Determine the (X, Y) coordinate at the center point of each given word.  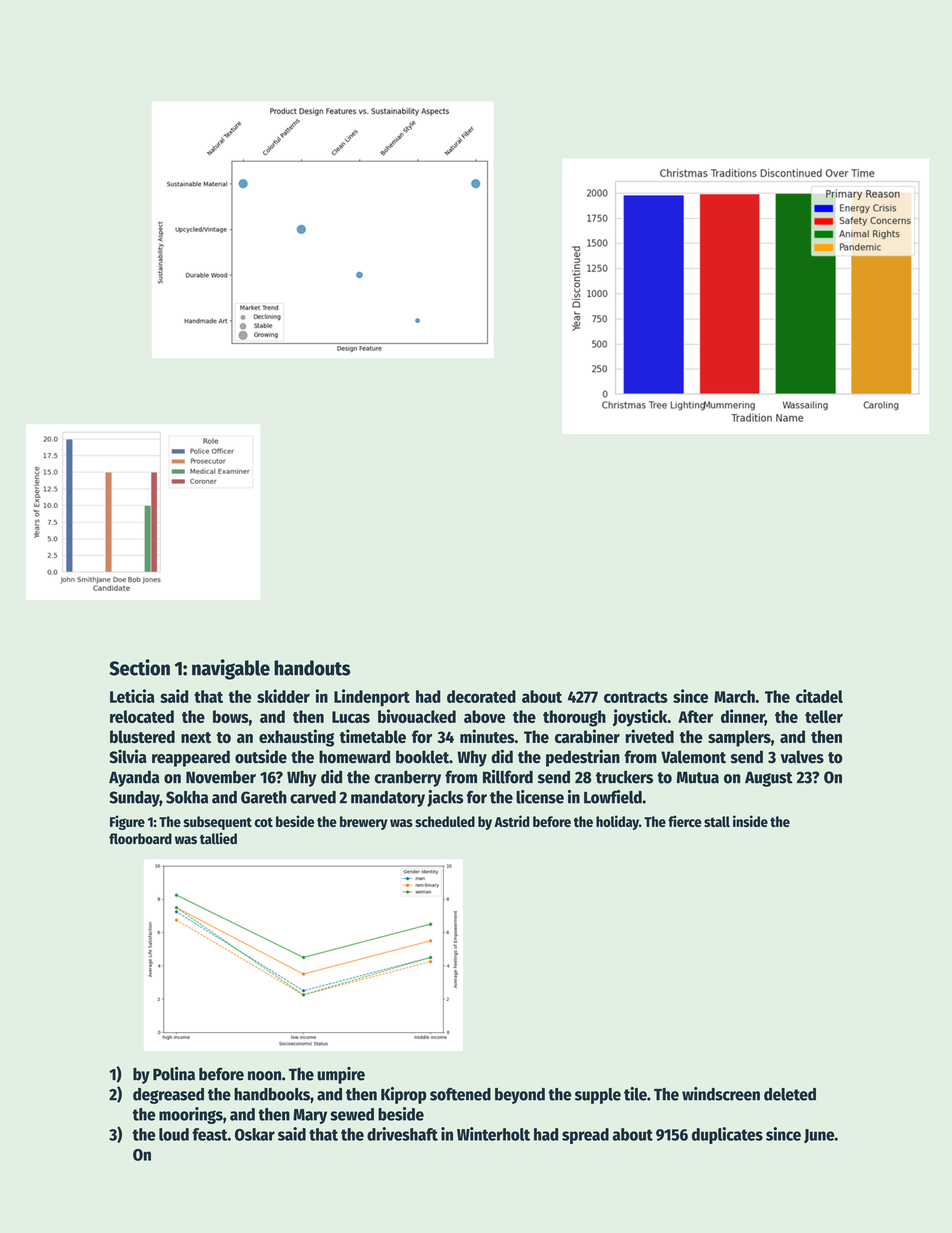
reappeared (191, 758)
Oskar (255, 1134)
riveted (650, 736)
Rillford (508, 776)
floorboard (140, 838)
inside (750, 821)
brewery (364, 823)
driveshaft (402, 1134)
